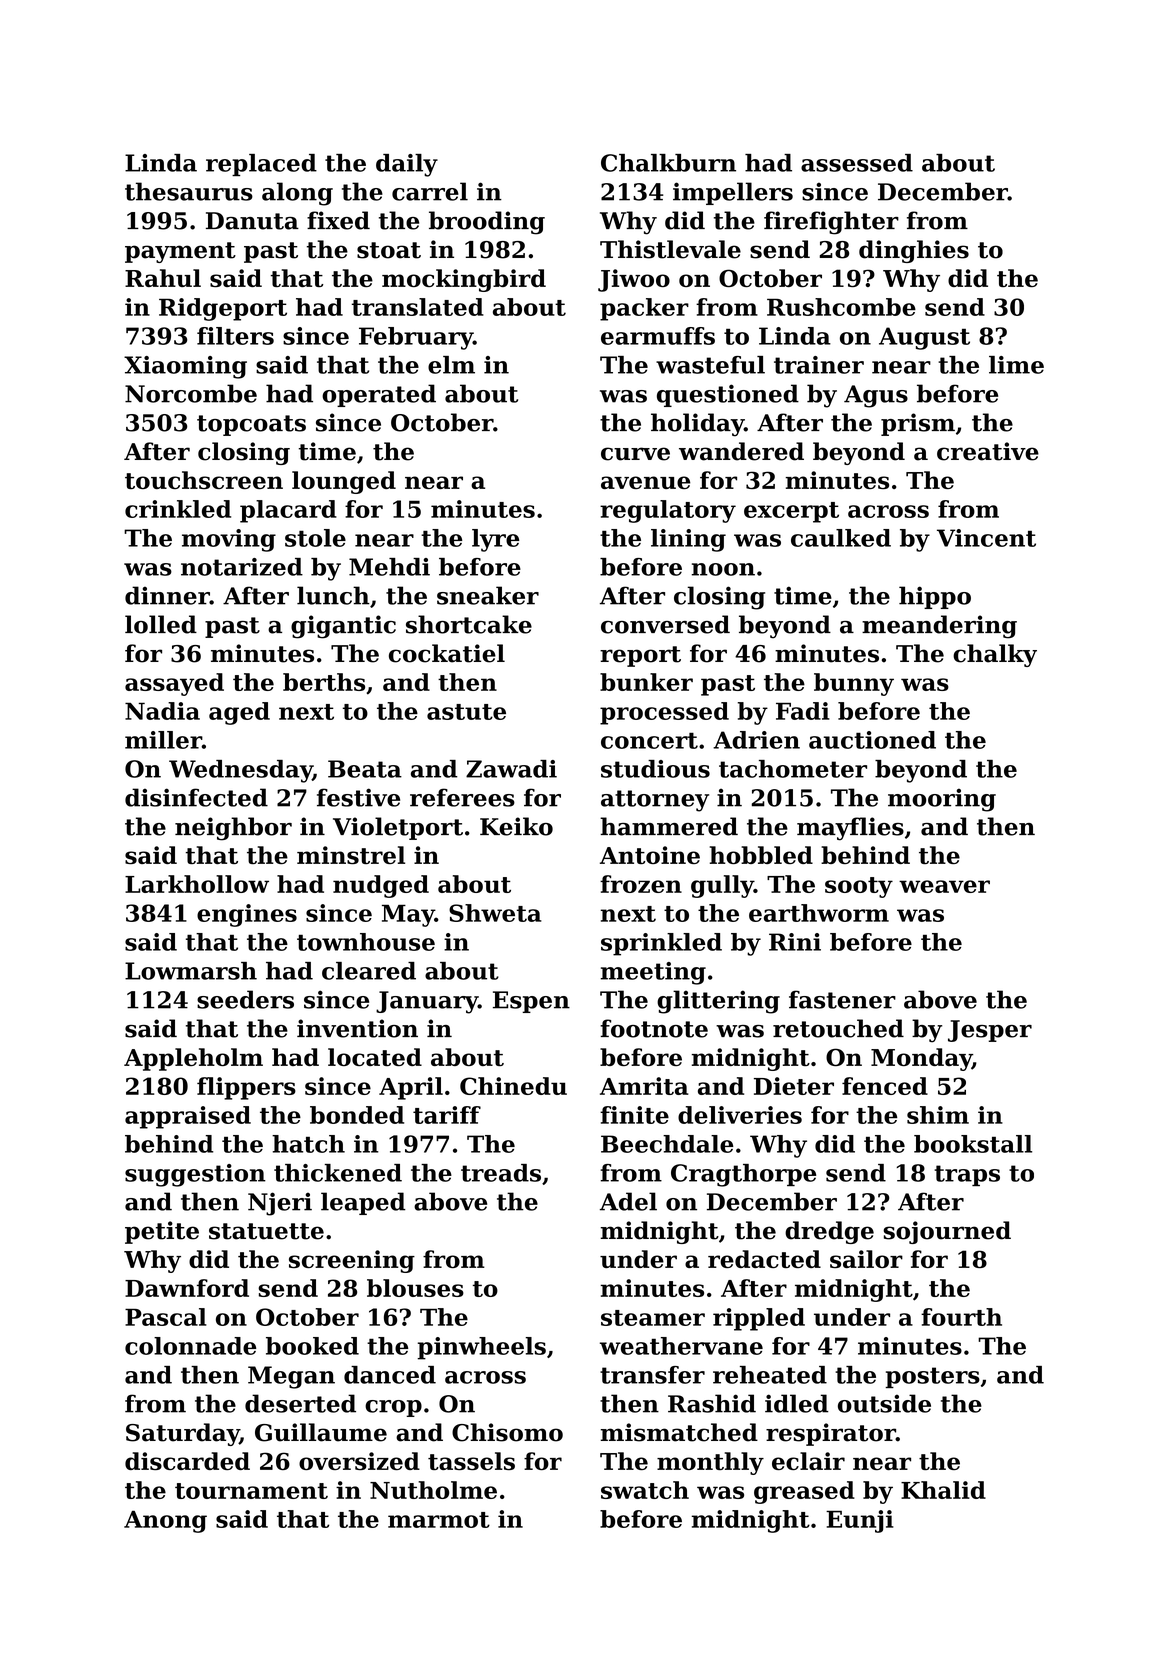 This page has width=1170, height=1654. I want to click on Wednesday, so click(241, 771).
